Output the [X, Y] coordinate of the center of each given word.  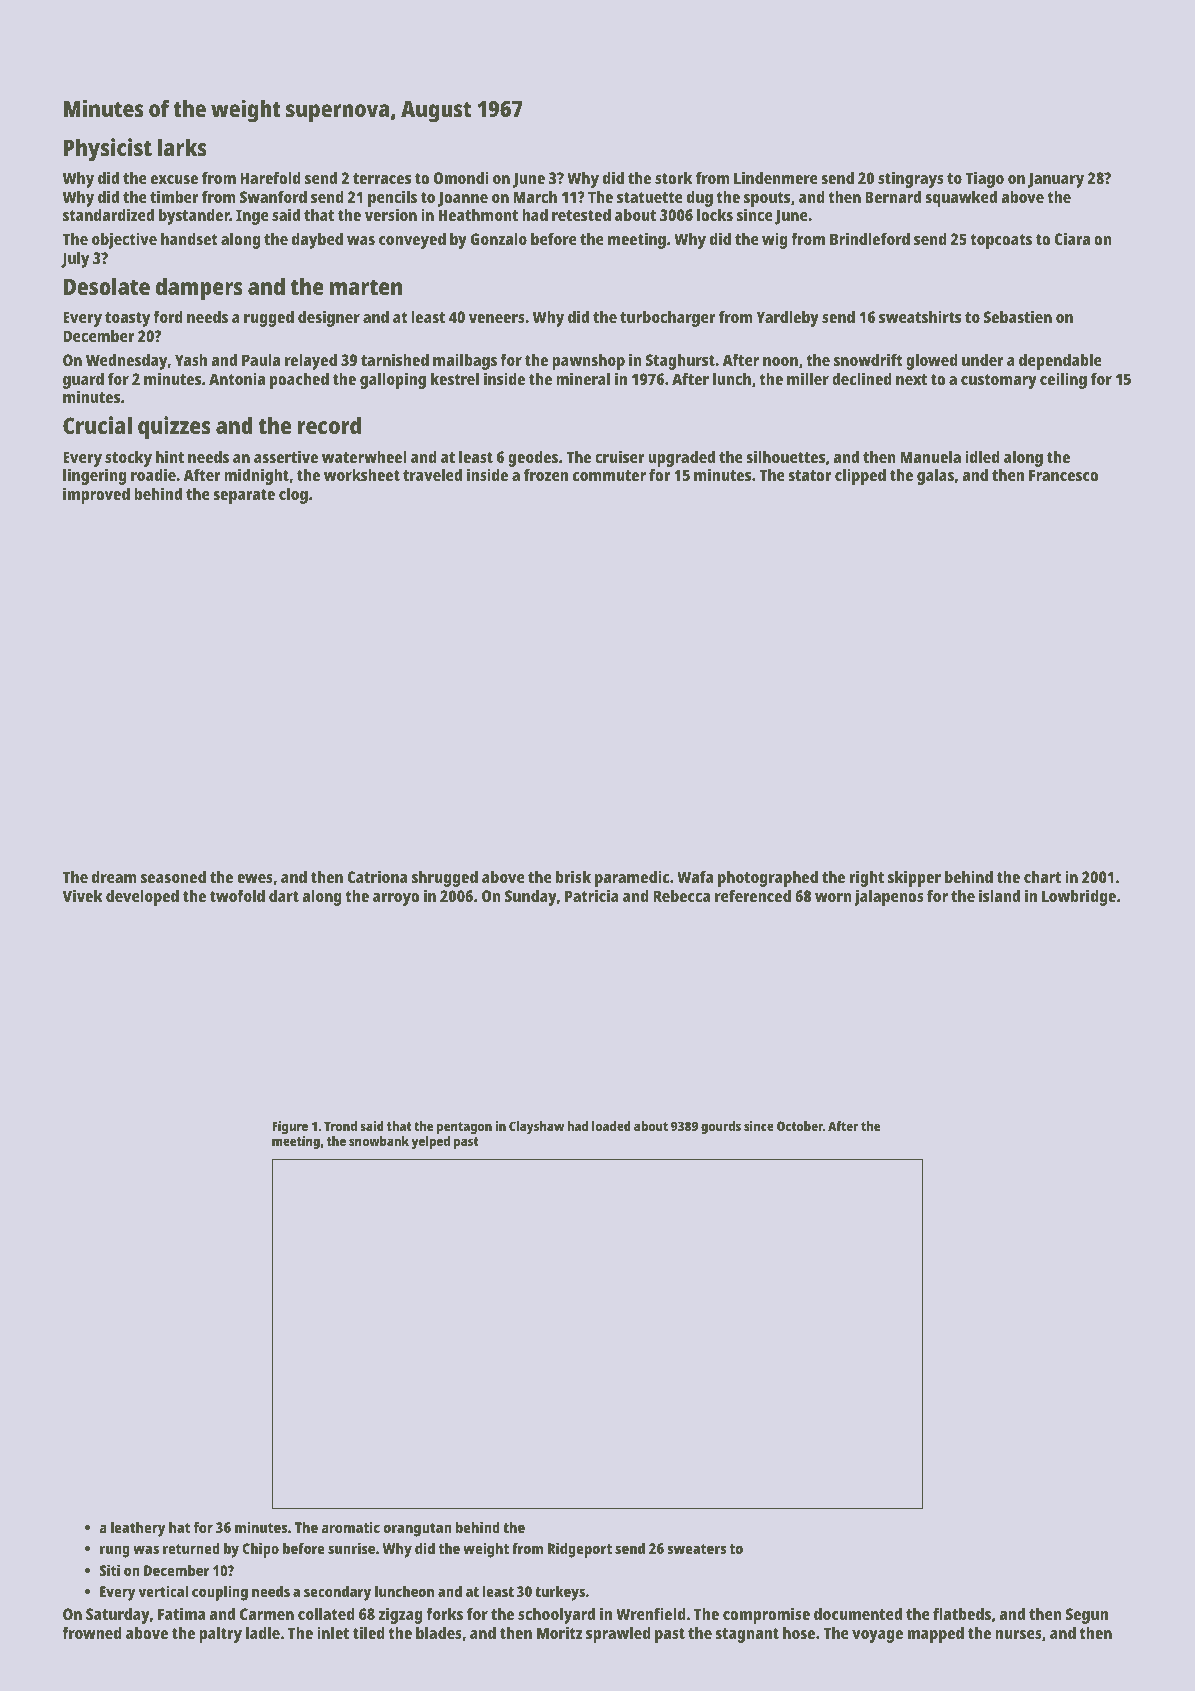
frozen [546, 475]
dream [114, 877]
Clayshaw [536, 1127]
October [800, 1126]
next [911, 379]
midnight [256, 476]
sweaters [696, 1549]
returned [191, 1548]
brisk [573, 876]
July [75, 260]
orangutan [418, 1530]
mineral [583, 378]
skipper [914, 878]
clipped [860, 476]
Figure [290, 1127]
